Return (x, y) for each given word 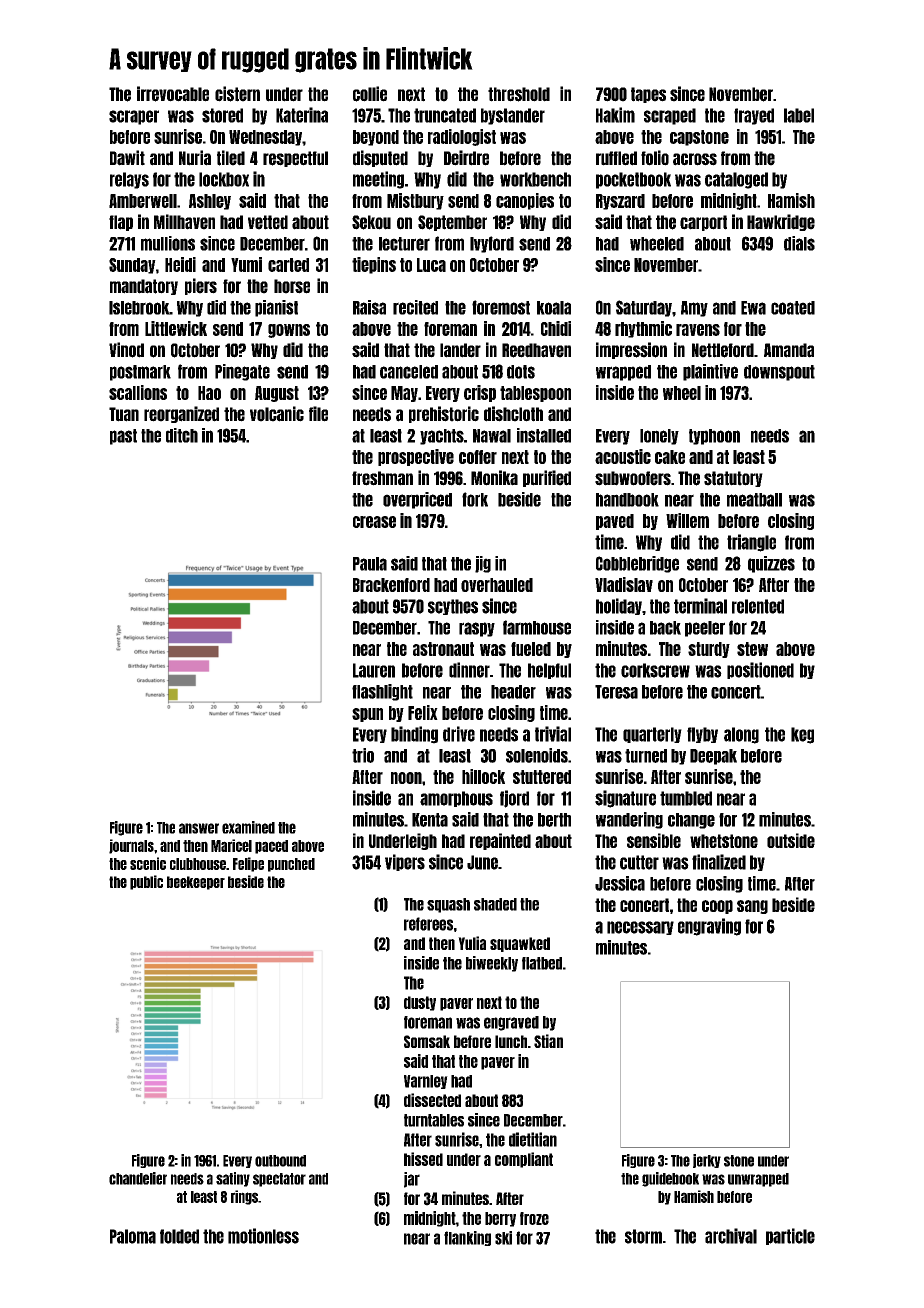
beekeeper (196, 883)
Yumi (246, 264)
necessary (640, 928)
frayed (754, 116)
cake (670, 457)
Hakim (615, 115)
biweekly (492, 964)
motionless (263, 1236)
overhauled (497, 585)
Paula (370, 564)
